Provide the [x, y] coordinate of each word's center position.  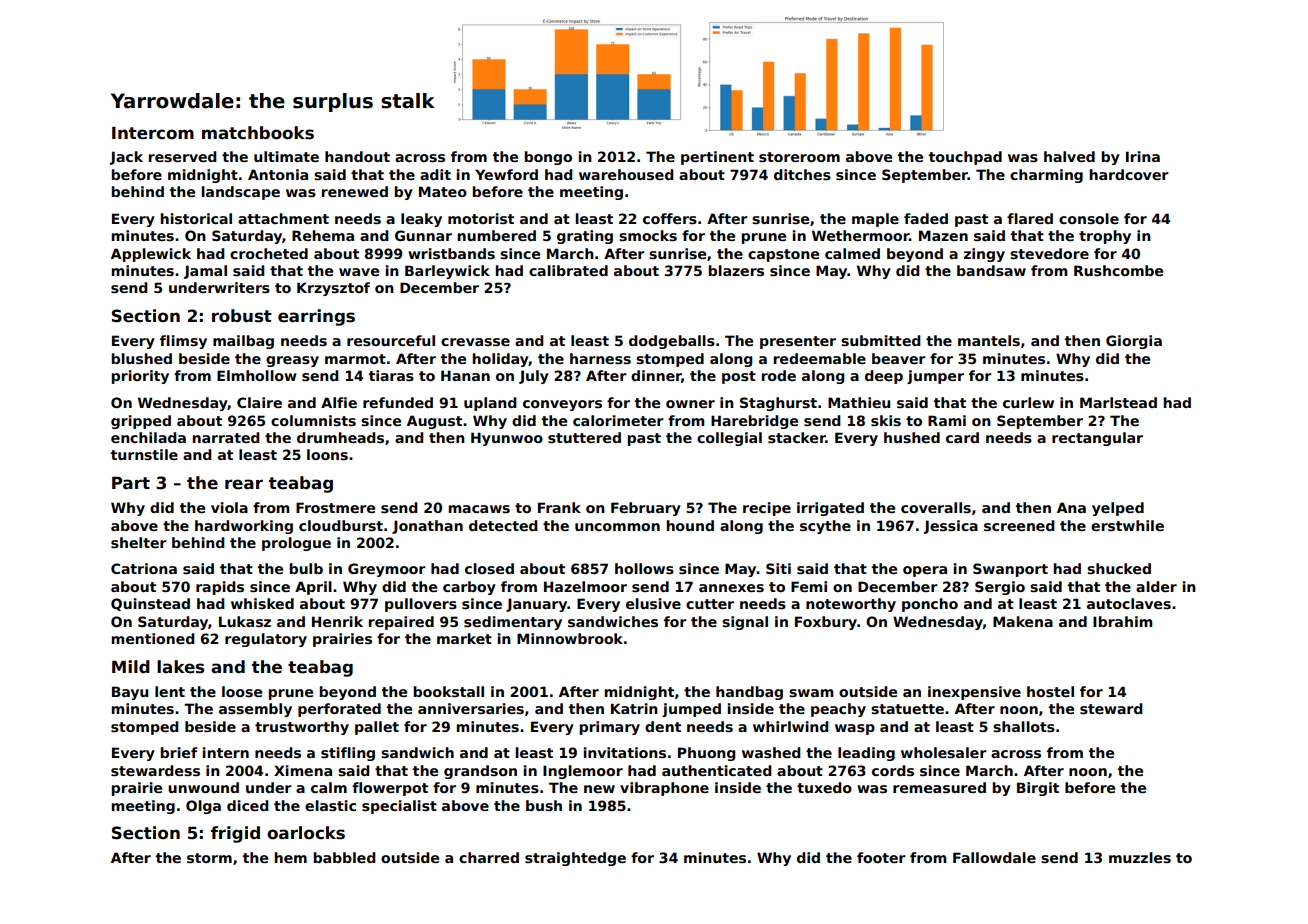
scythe [825, 527]
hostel [1050, 691]
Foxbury [826, 623]
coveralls [936, 507]
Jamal [205, 272]
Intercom [153, 133]
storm [209, 858]
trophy [1105, 237]
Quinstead [150, 604]
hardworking [244, 527]
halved [1069, 156]
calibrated [568, 270]
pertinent [717, 158]
